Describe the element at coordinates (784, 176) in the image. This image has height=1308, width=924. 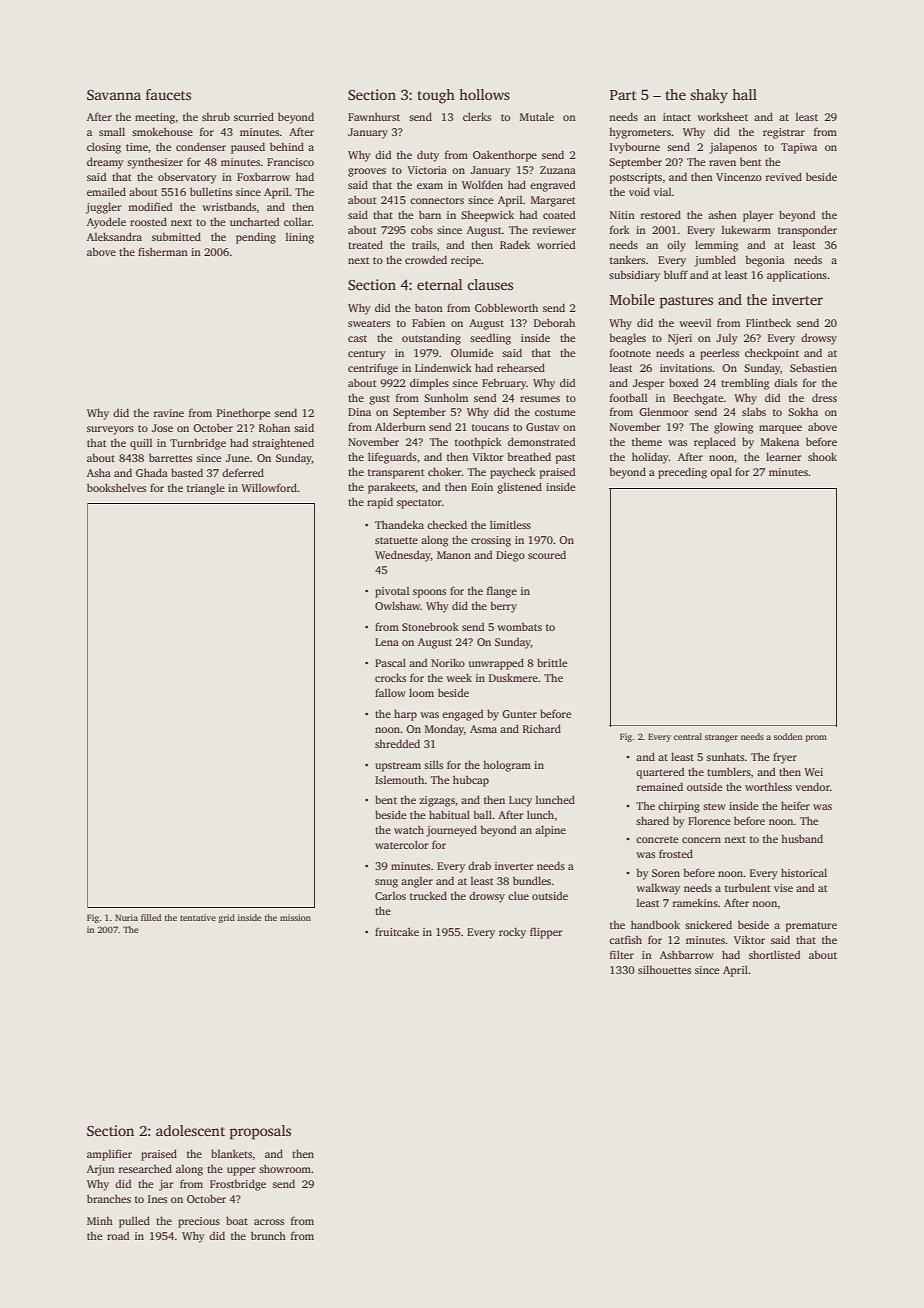
I see `revived` at that location.
